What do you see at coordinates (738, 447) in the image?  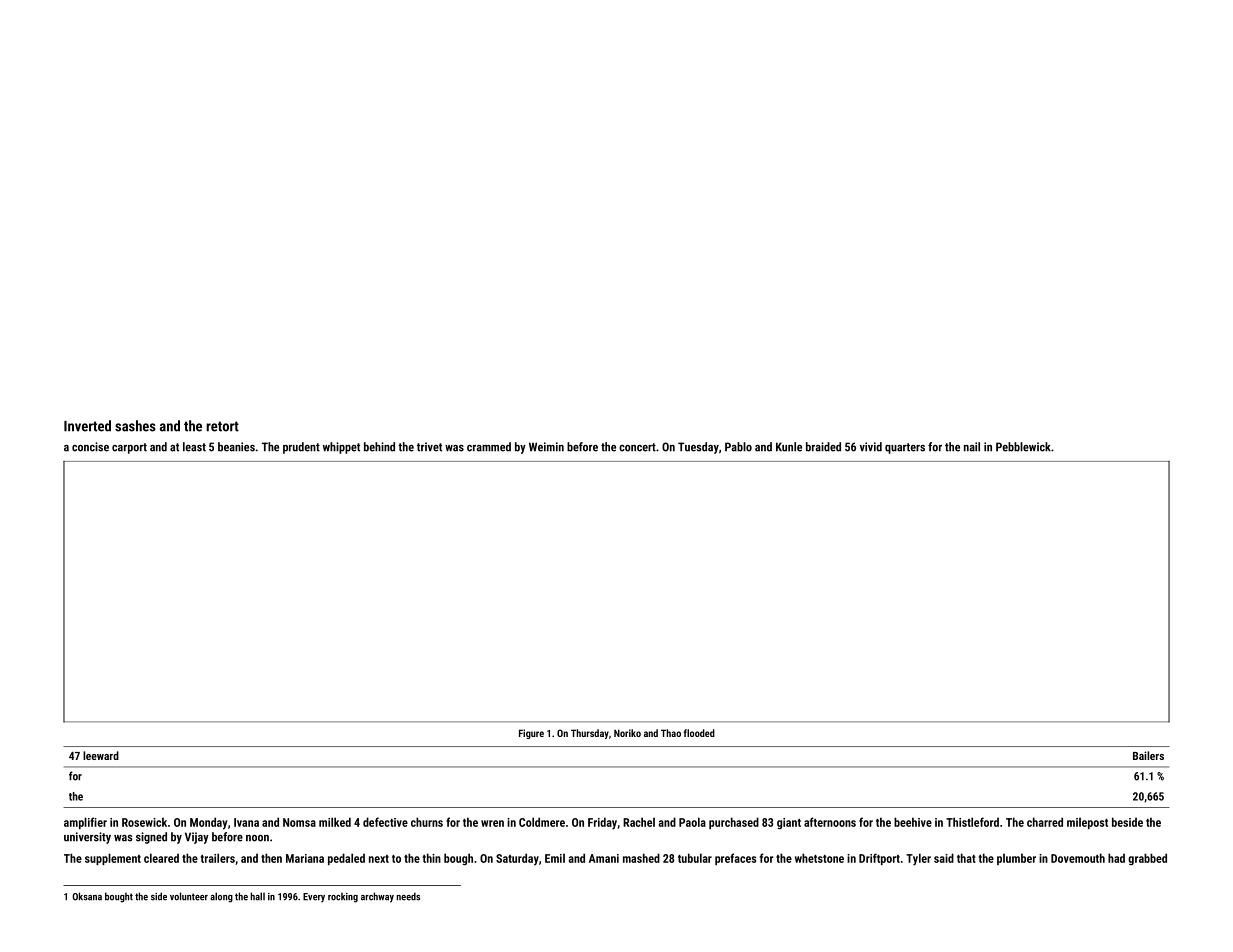 I see `Pablo` at bounding box center [738, 447].
